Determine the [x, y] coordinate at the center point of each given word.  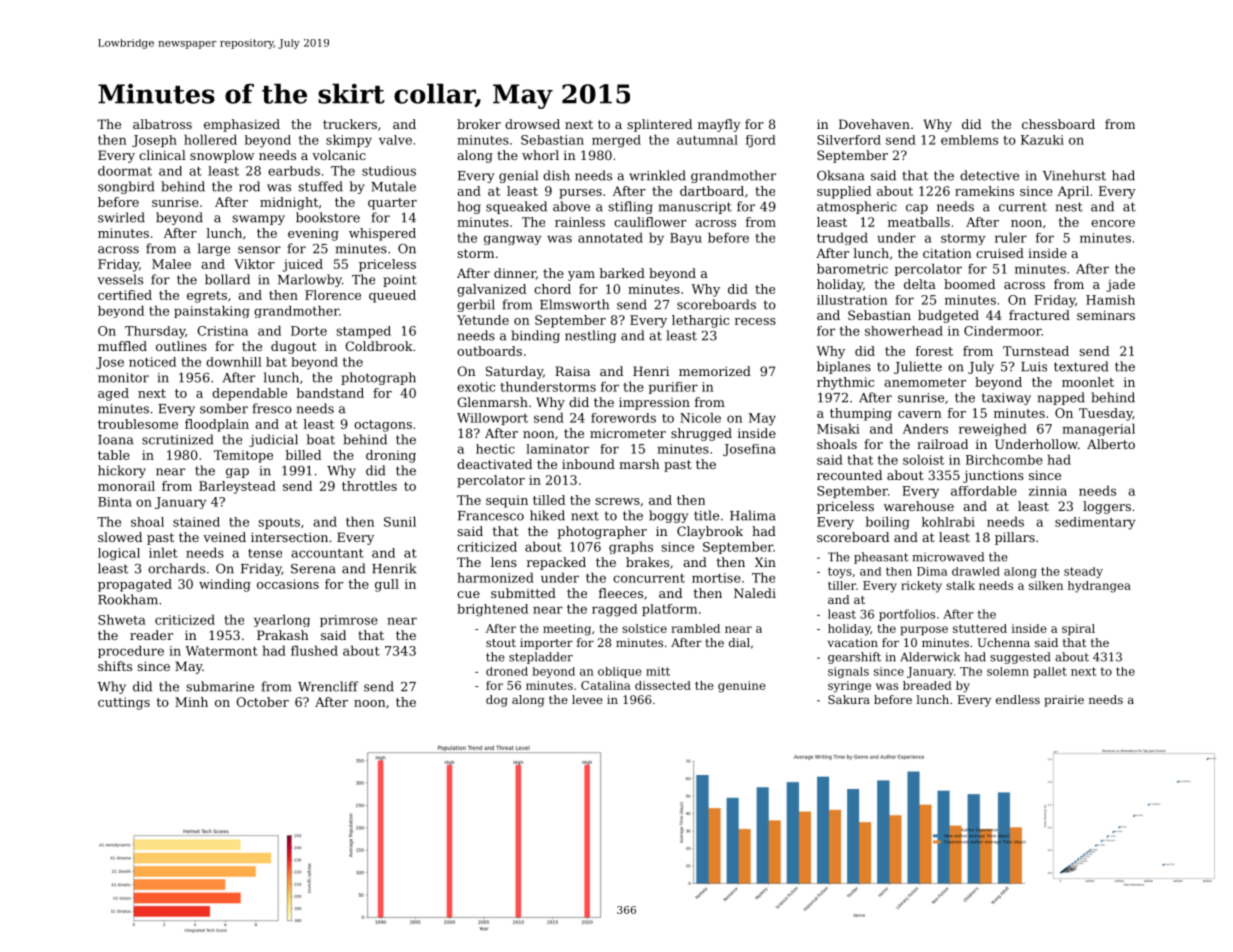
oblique [619, 672]
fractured [1039, 315]
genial [518, 176]
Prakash [283, 635]
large [214, 249]
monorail [126, 486]
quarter [392, 204]
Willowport [492, 419]
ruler [1011, 237]
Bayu [686, 239]
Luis [1034, 367]
